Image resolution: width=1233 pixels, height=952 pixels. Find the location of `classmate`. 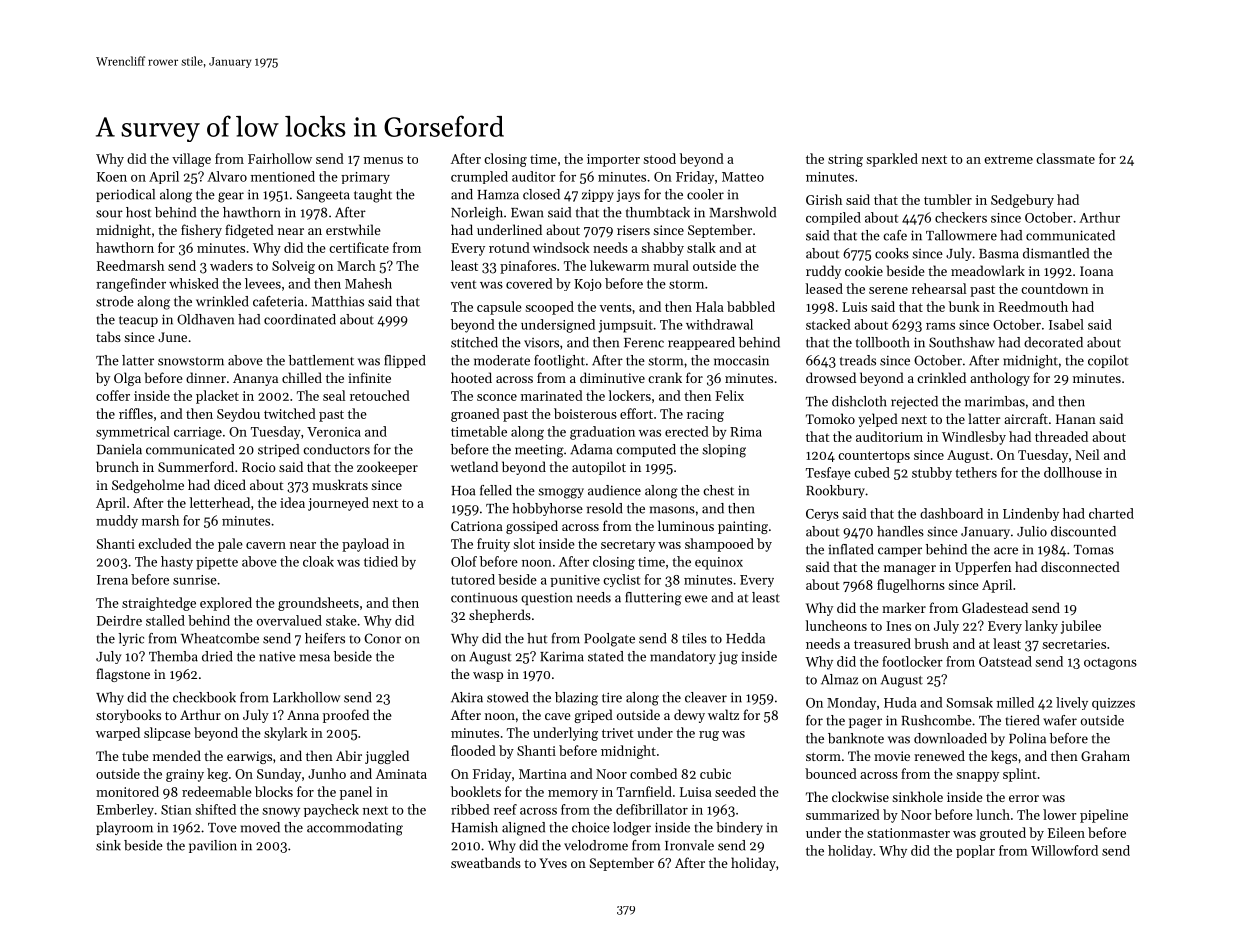

classmate is located at coordinates (1065, 158).
